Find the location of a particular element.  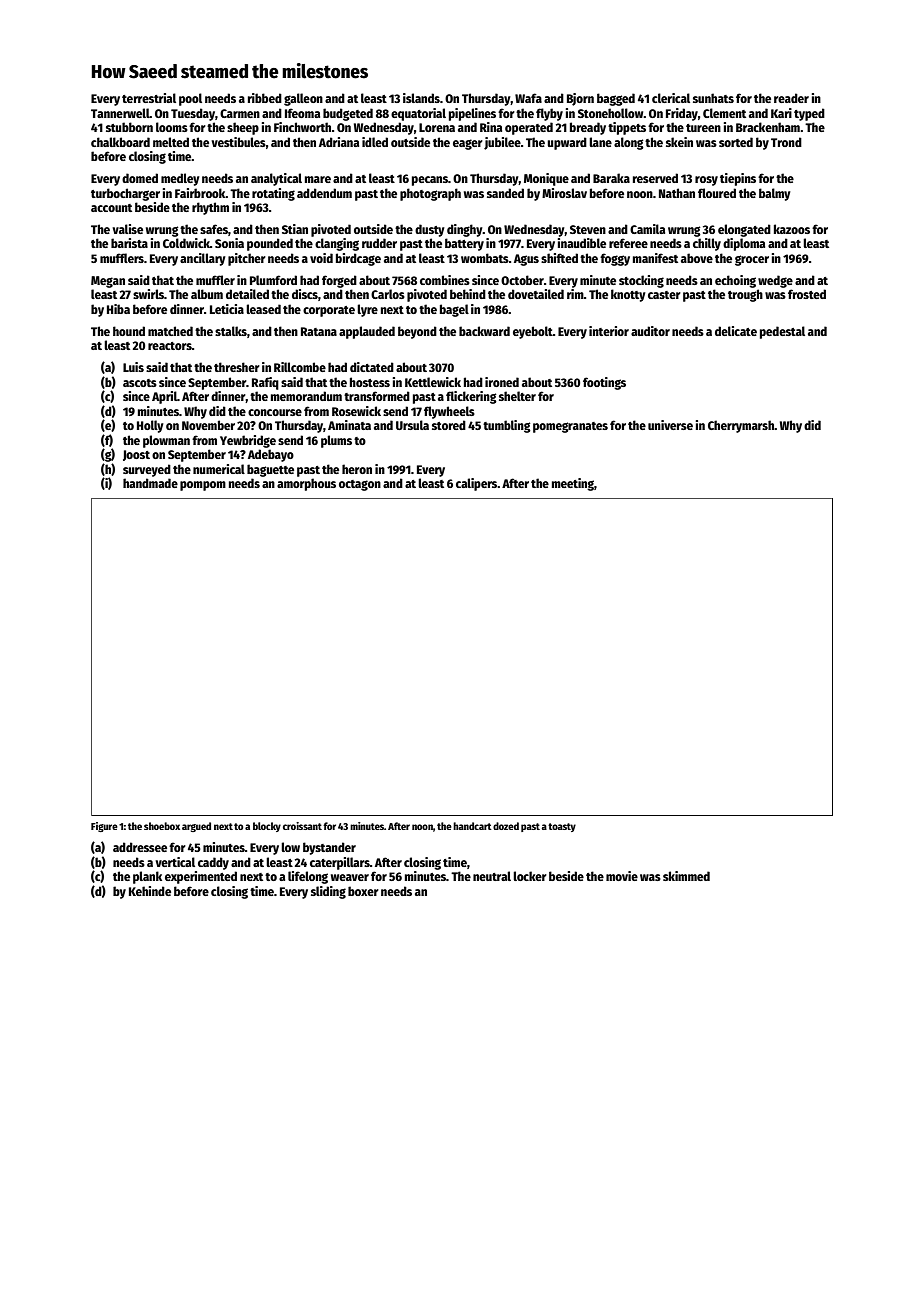

neutral is located at coordinates (492, 876).
